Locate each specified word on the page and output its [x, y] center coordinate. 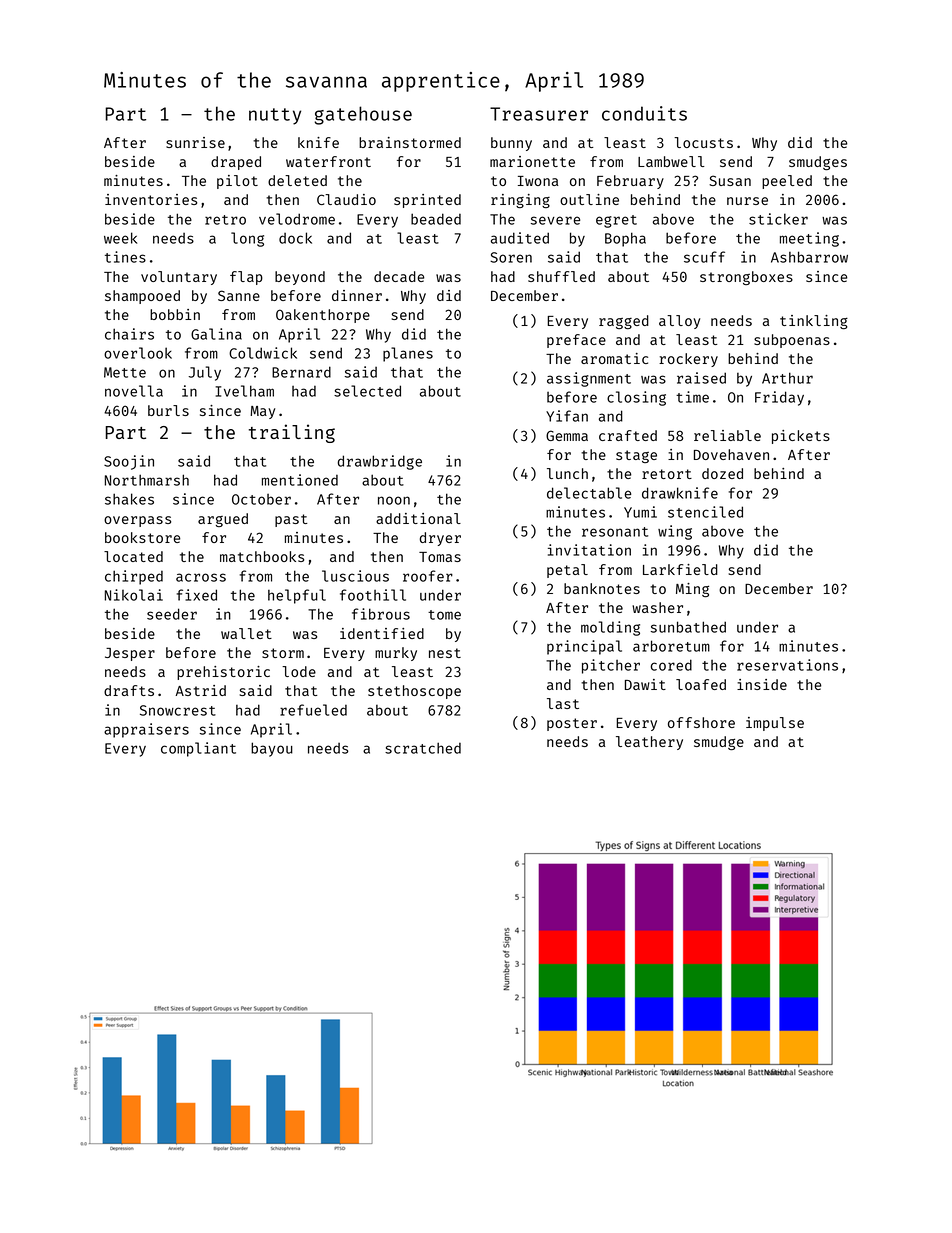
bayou [272, 749]
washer [657, 607]
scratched [423, 748]
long [247, 239]
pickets [801, 437]
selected [367, 391]
